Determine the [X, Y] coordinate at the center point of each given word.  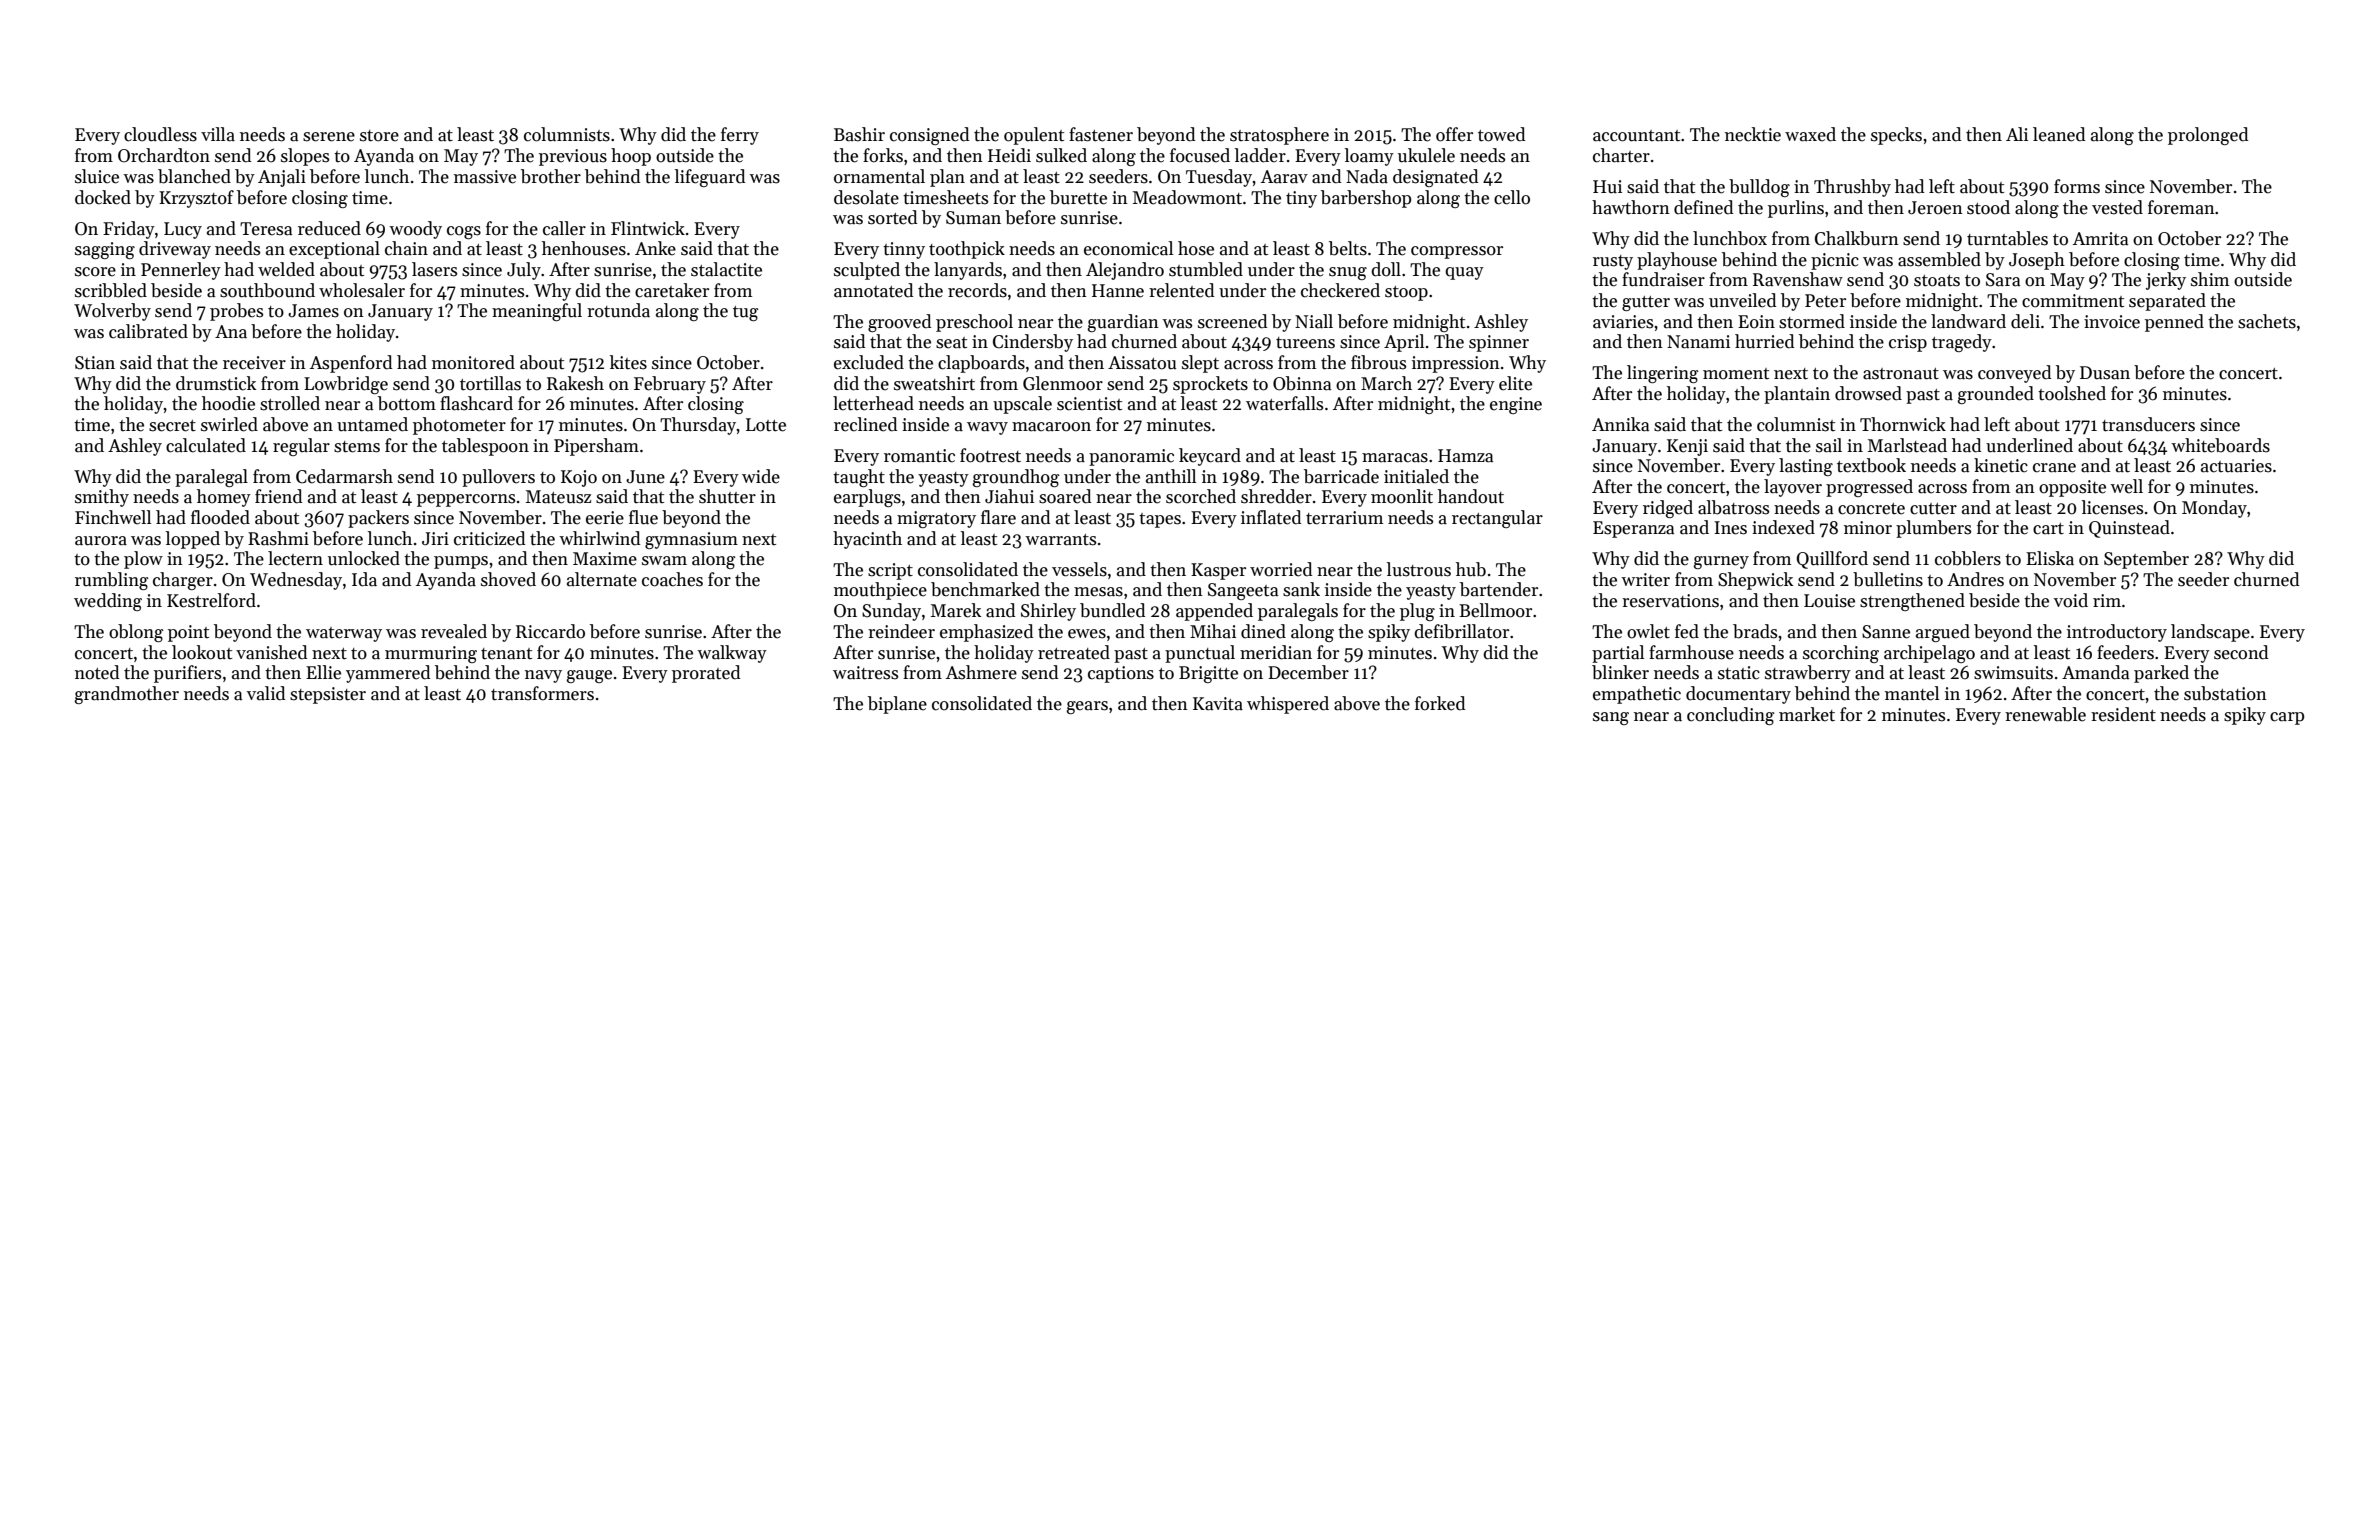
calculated [206, 445]
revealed [454, 631]
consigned [929, 136]
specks [1896, 136]
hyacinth [867, 540]
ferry [740, 136]
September [2146, 560]
